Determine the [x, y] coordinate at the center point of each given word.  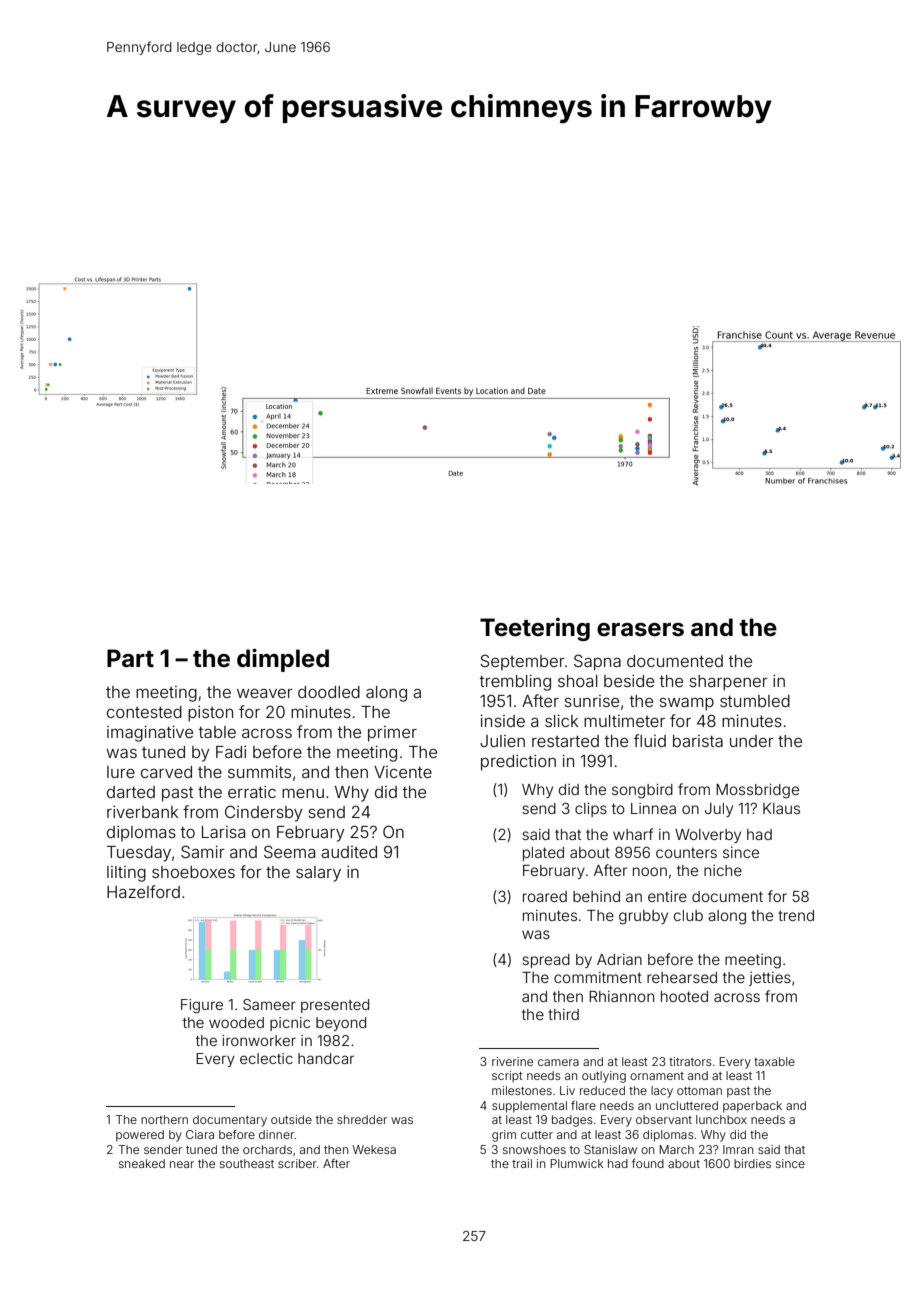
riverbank [142, 812]
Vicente [403, 772]
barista [698, 741]
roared [545, 896]
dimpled [283, 660]
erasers [640, 630]
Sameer [269, 1004]
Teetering [535, 629]
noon [650, 871]
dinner [276, 1134]
